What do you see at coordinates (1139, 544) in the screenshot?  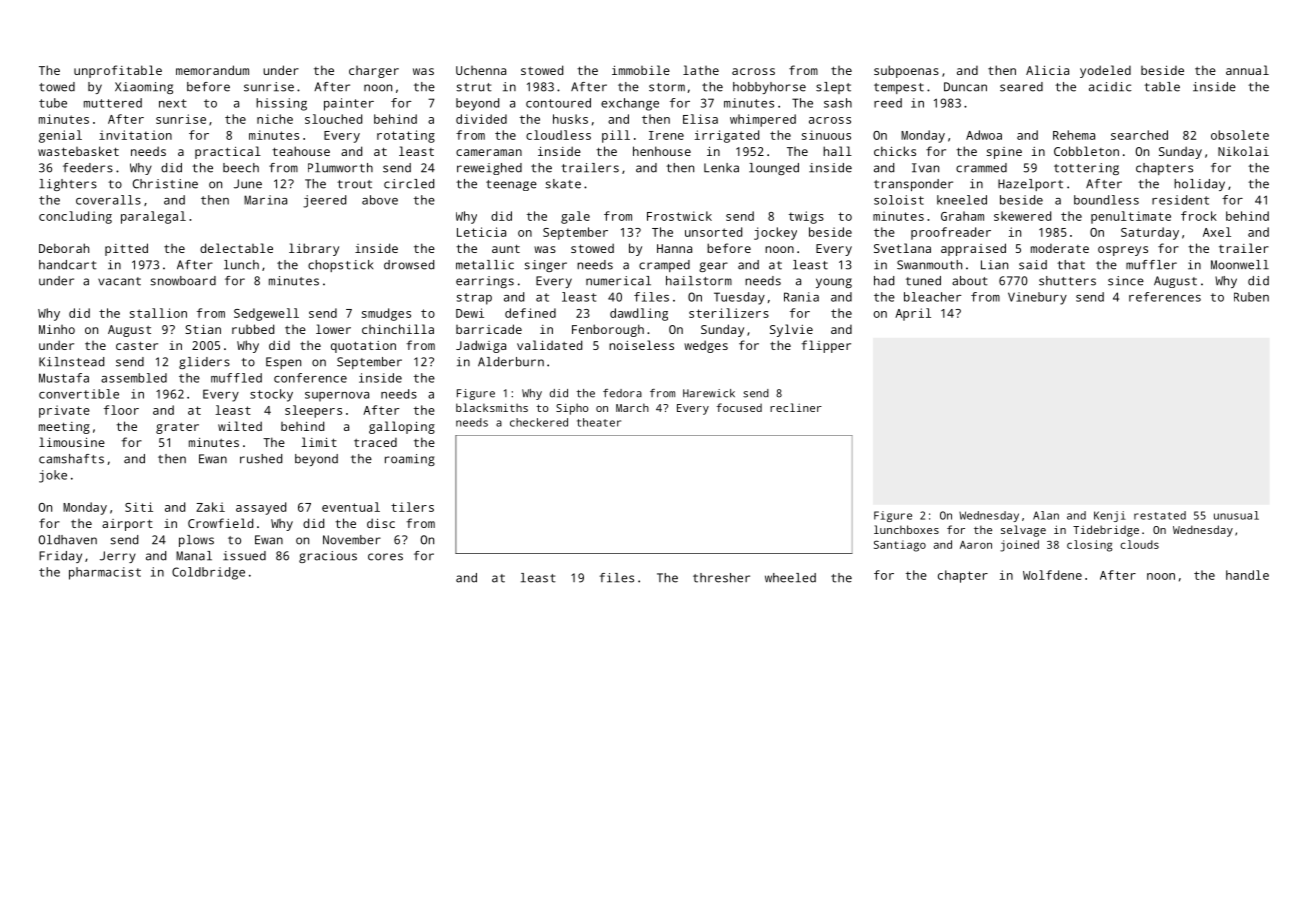 I see `clouds` at bounding box center [1139, 544].
